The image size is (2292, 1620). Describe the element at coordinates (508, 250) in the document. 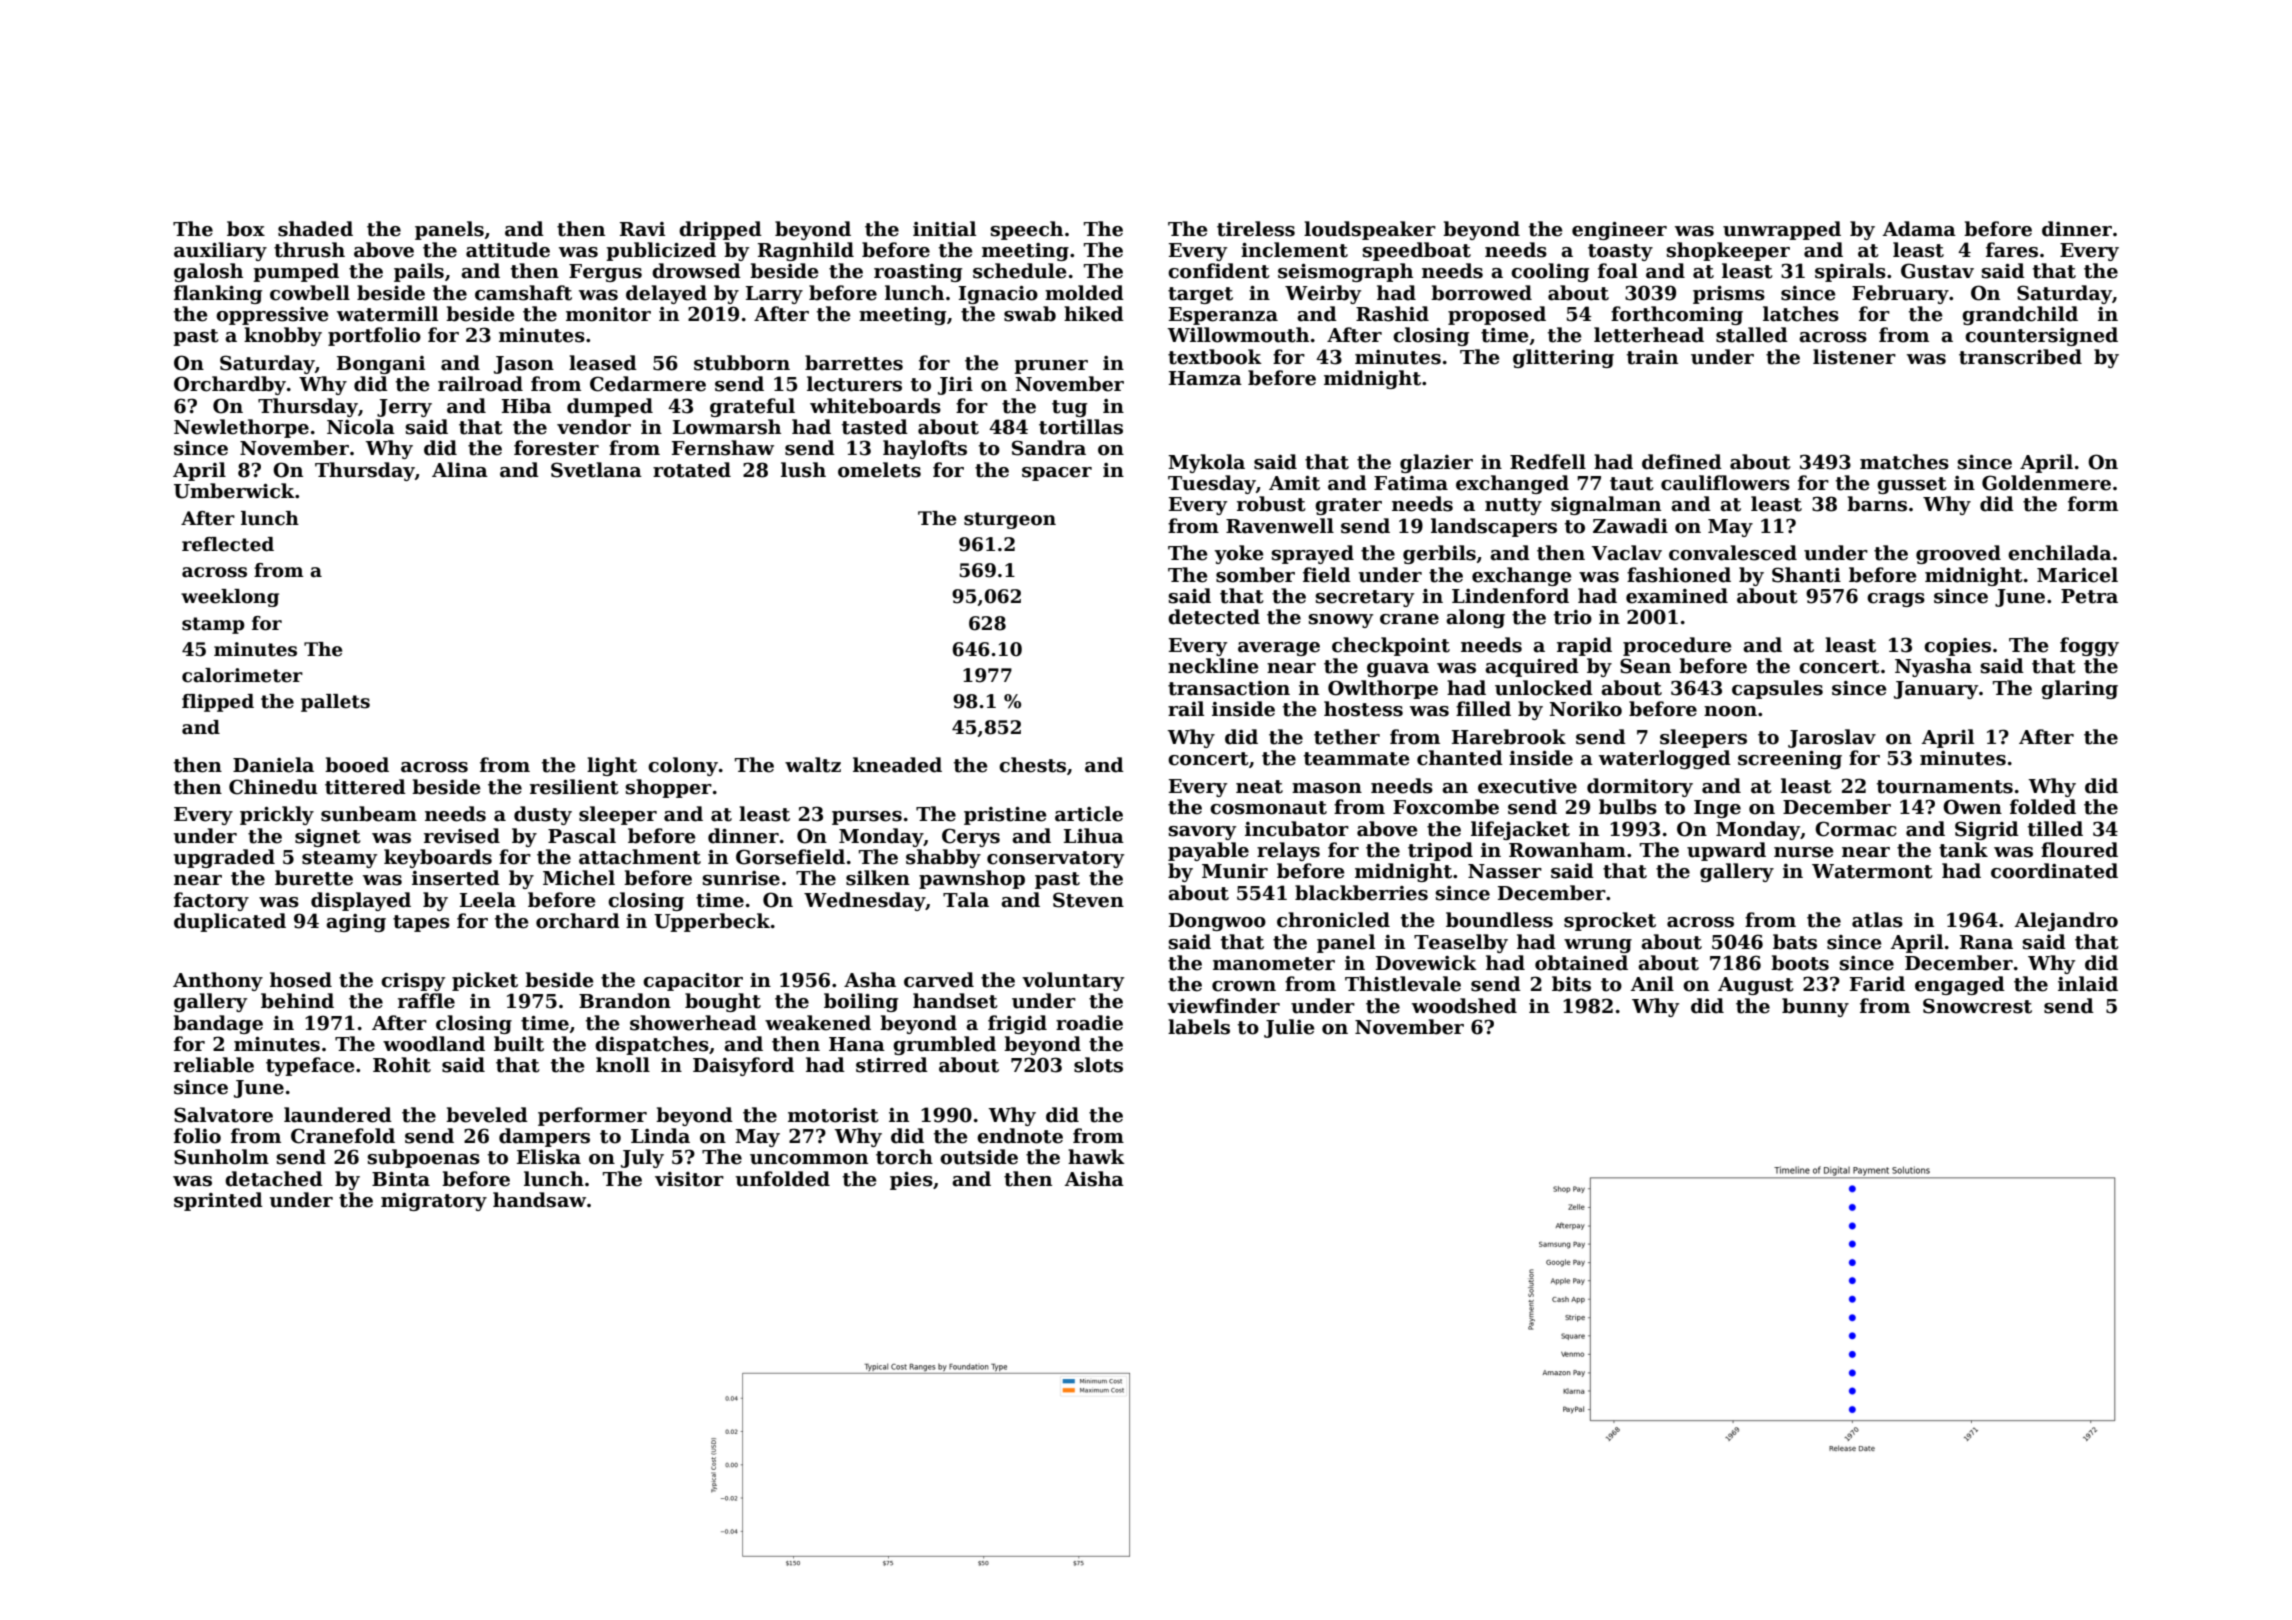

I see `attitude` at that location.
